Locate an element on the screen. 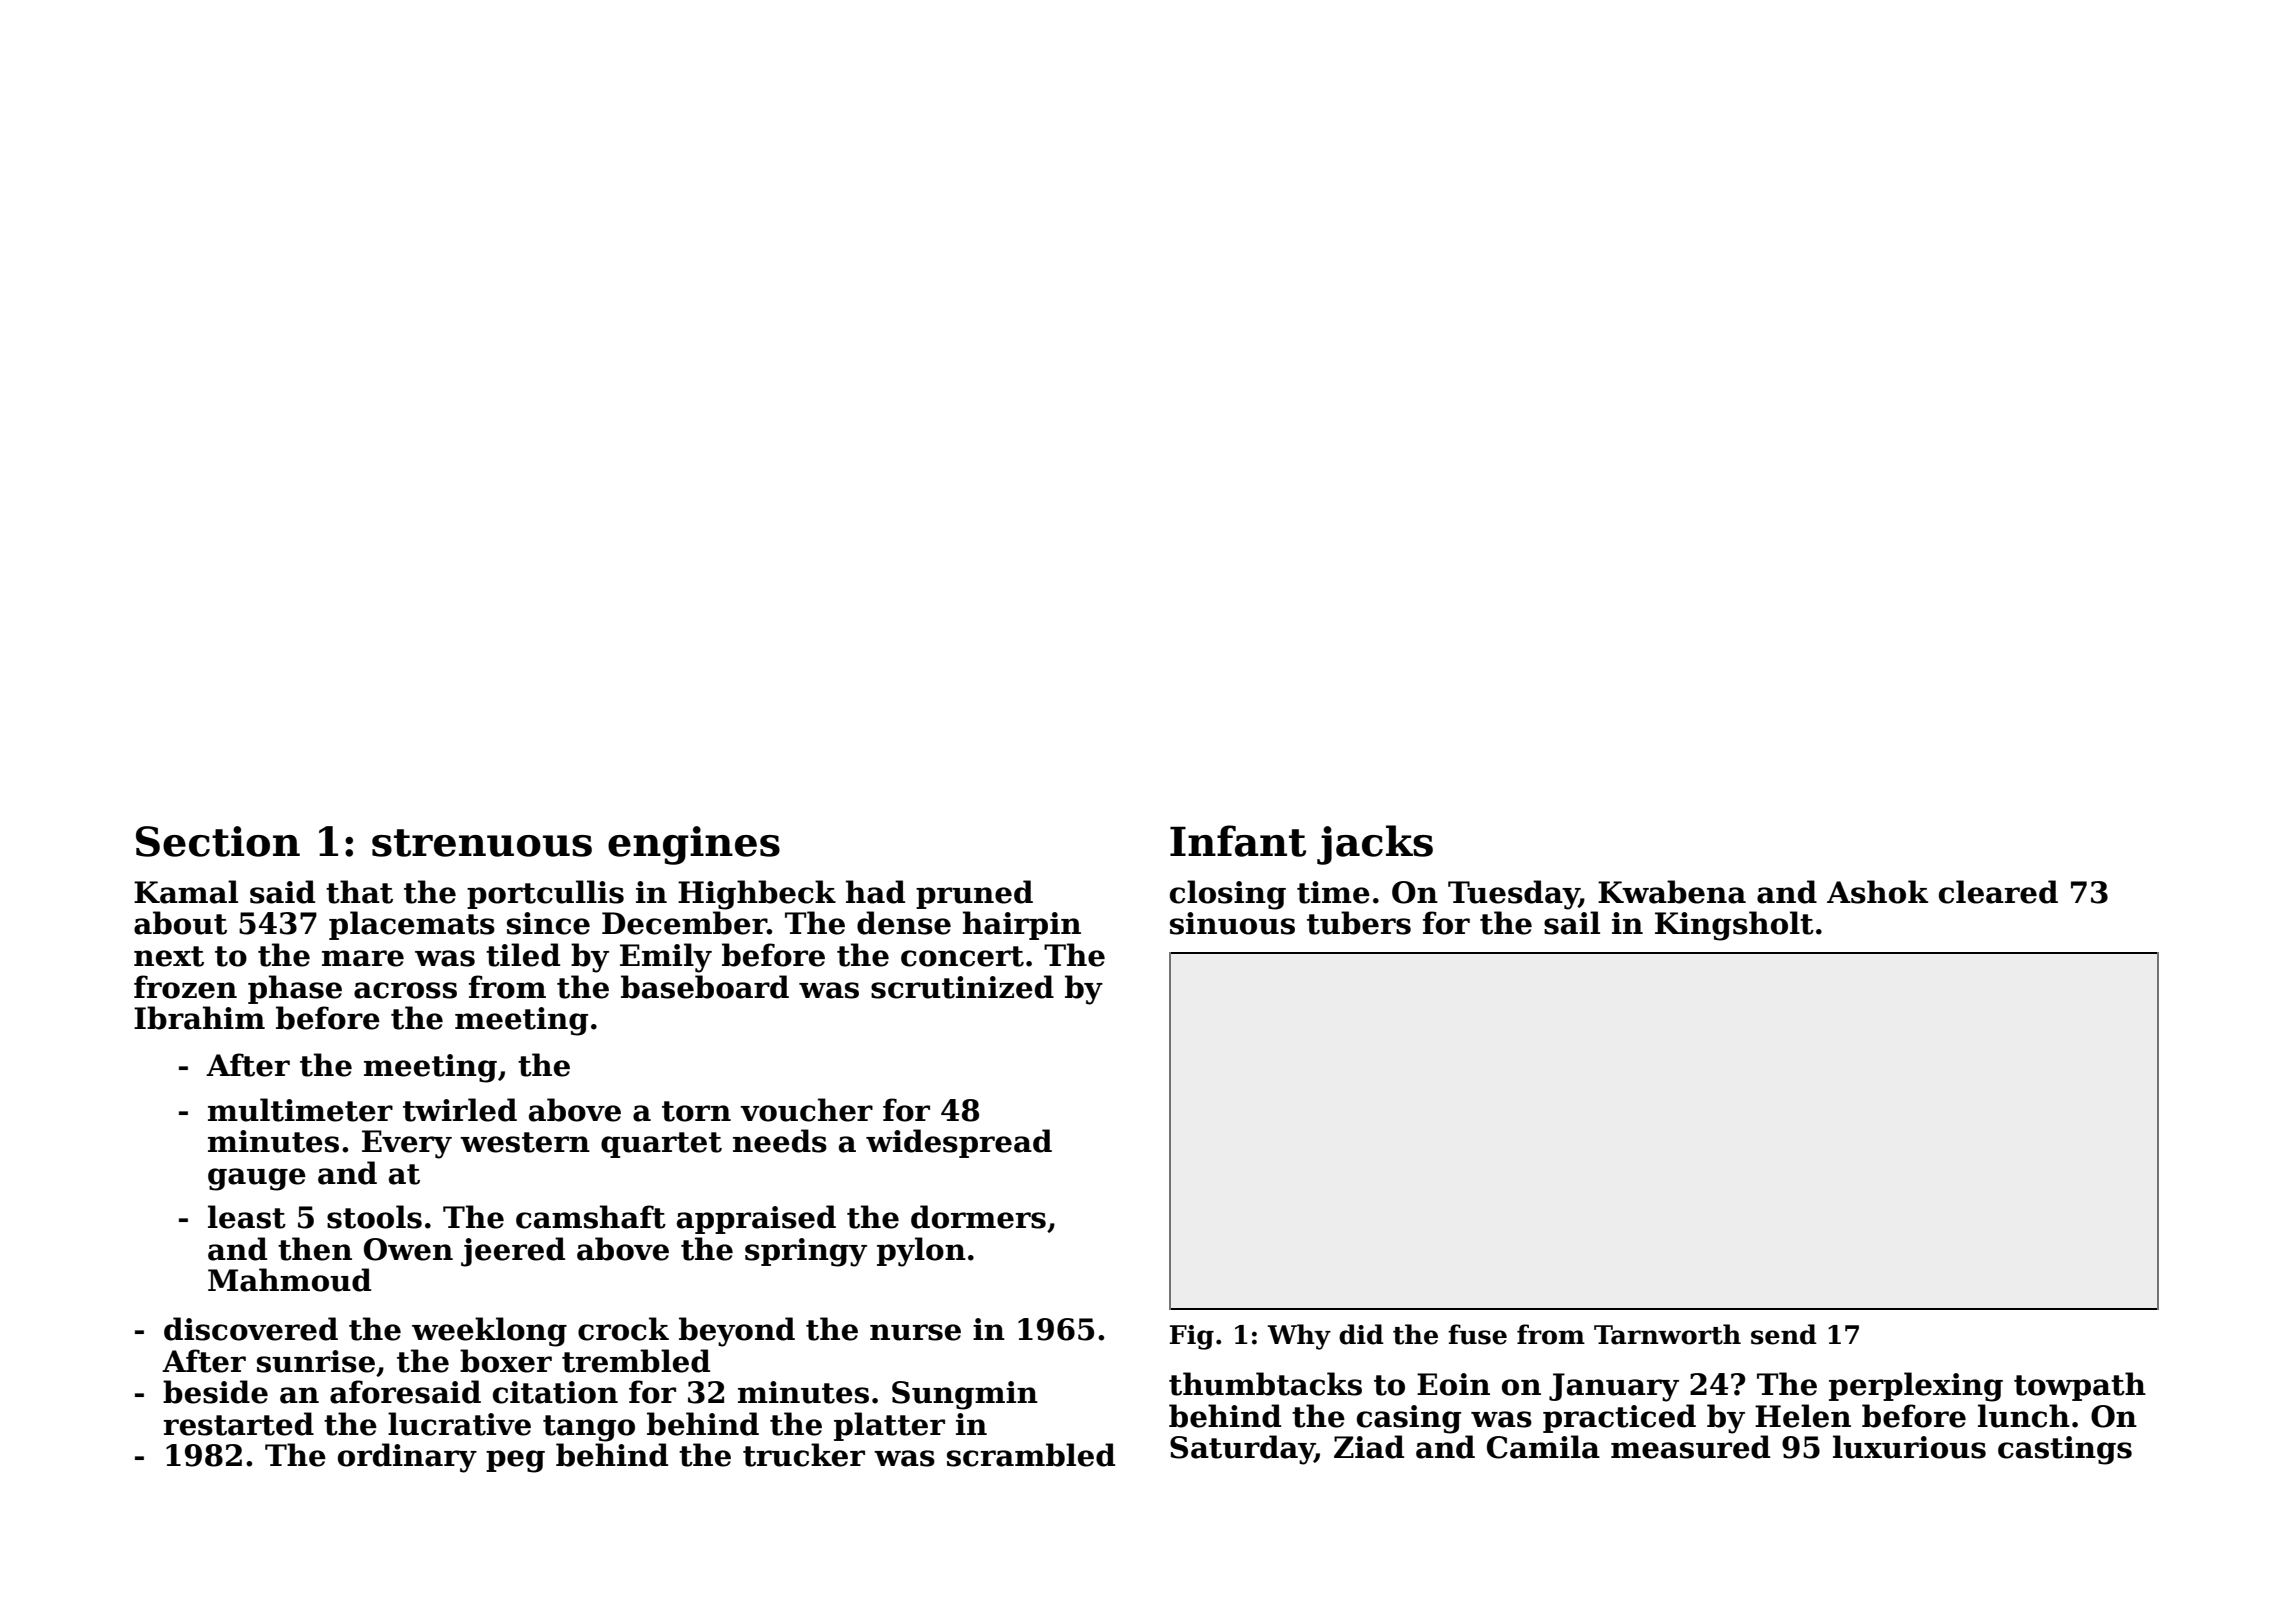  restarted is located at coordinates (238, 1424).
